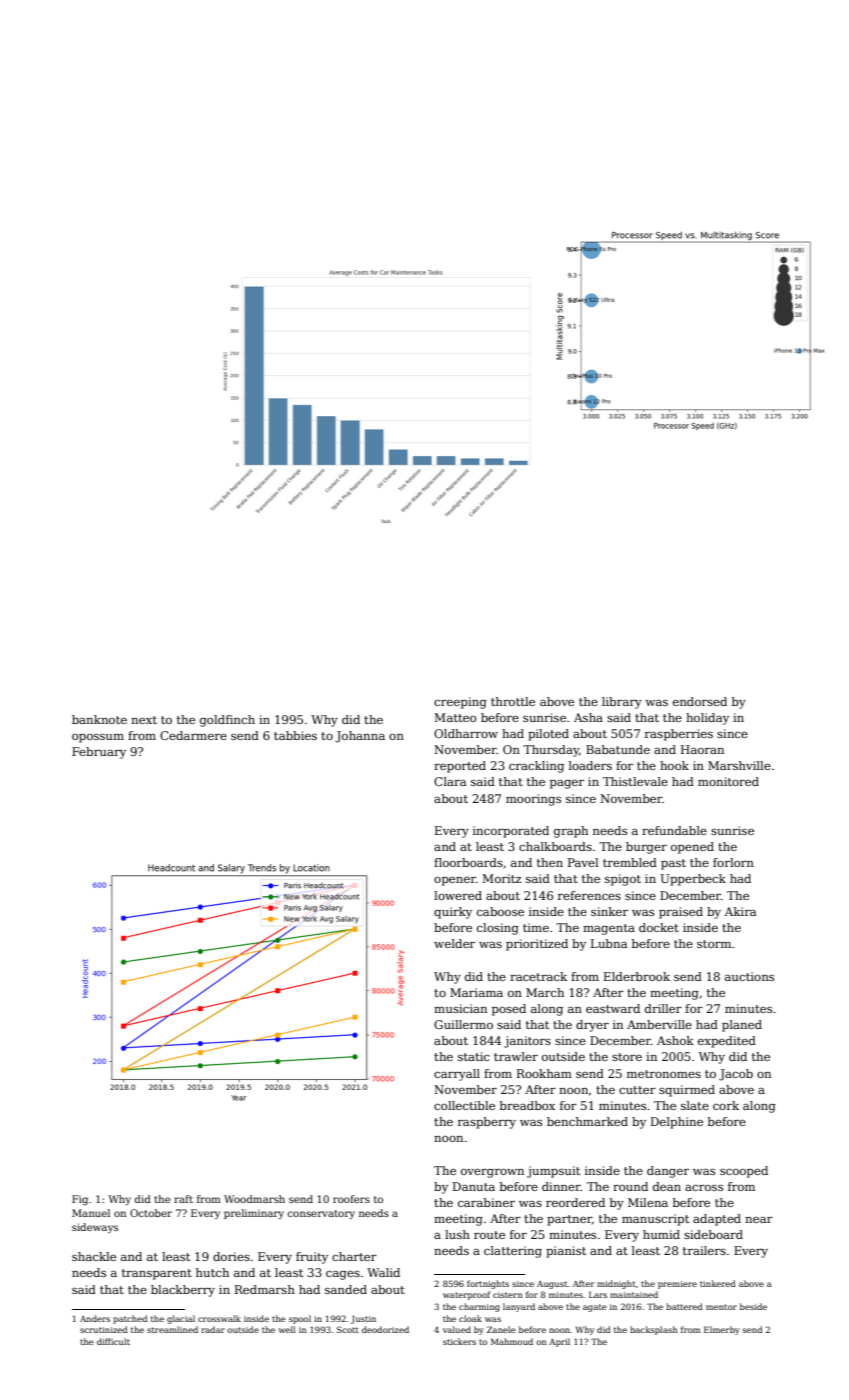 The width and height of the screenshot is (849, 1400). What do you see at coordinates (457, 1329) in the screenshot?
I see `valued` at bounding box center [457, 1329].
